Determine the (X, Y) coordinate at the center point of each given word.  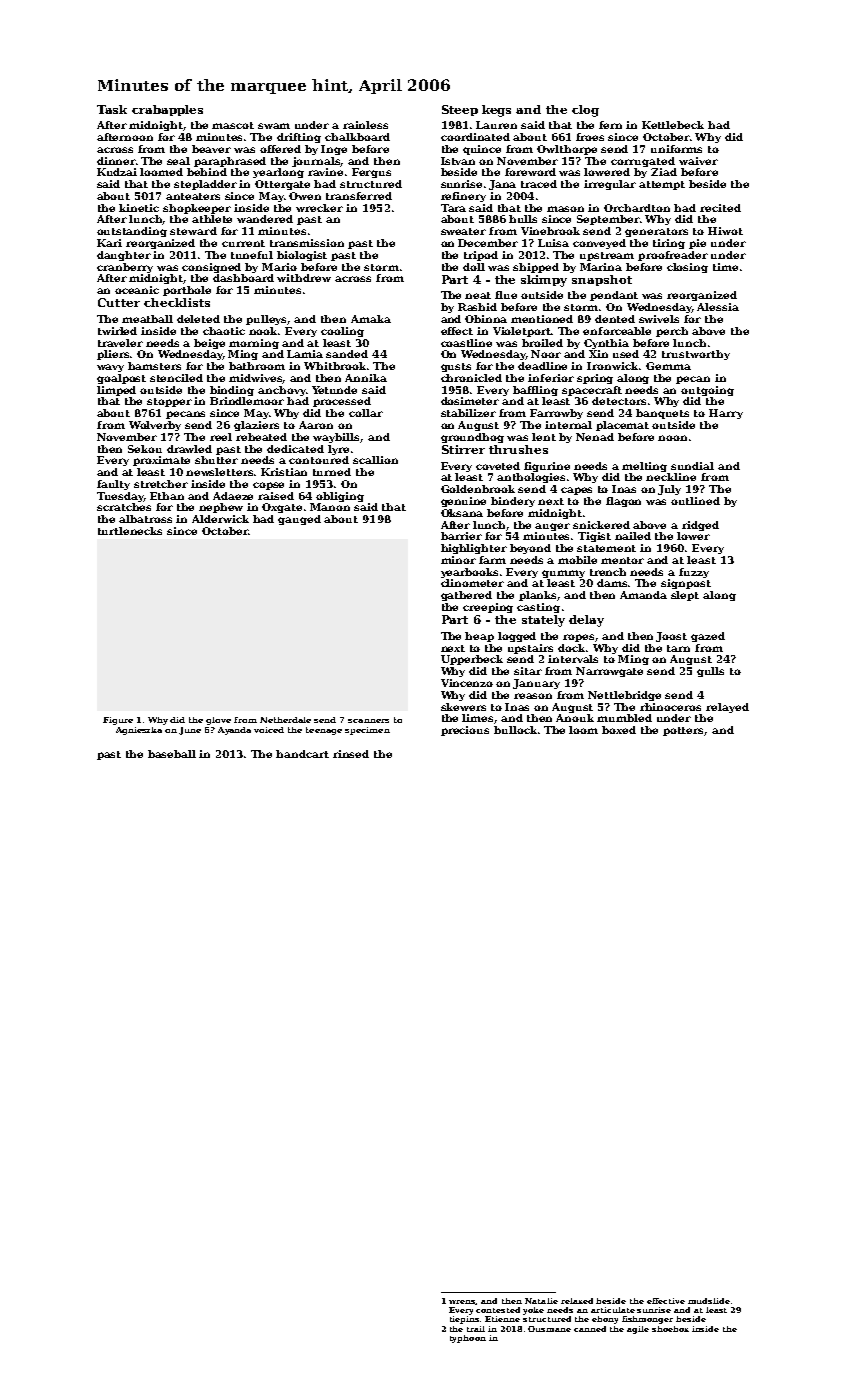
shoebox (670, 1329)
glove (218, 721)
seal (178, 161)
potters (684, 731)
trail (476, 1329)
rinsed (351, 754)
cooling (342, 332)
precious (465, 731)
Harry (726, 414)
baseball (172, 754)
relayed (727, 708)
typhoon (468, 1339)
